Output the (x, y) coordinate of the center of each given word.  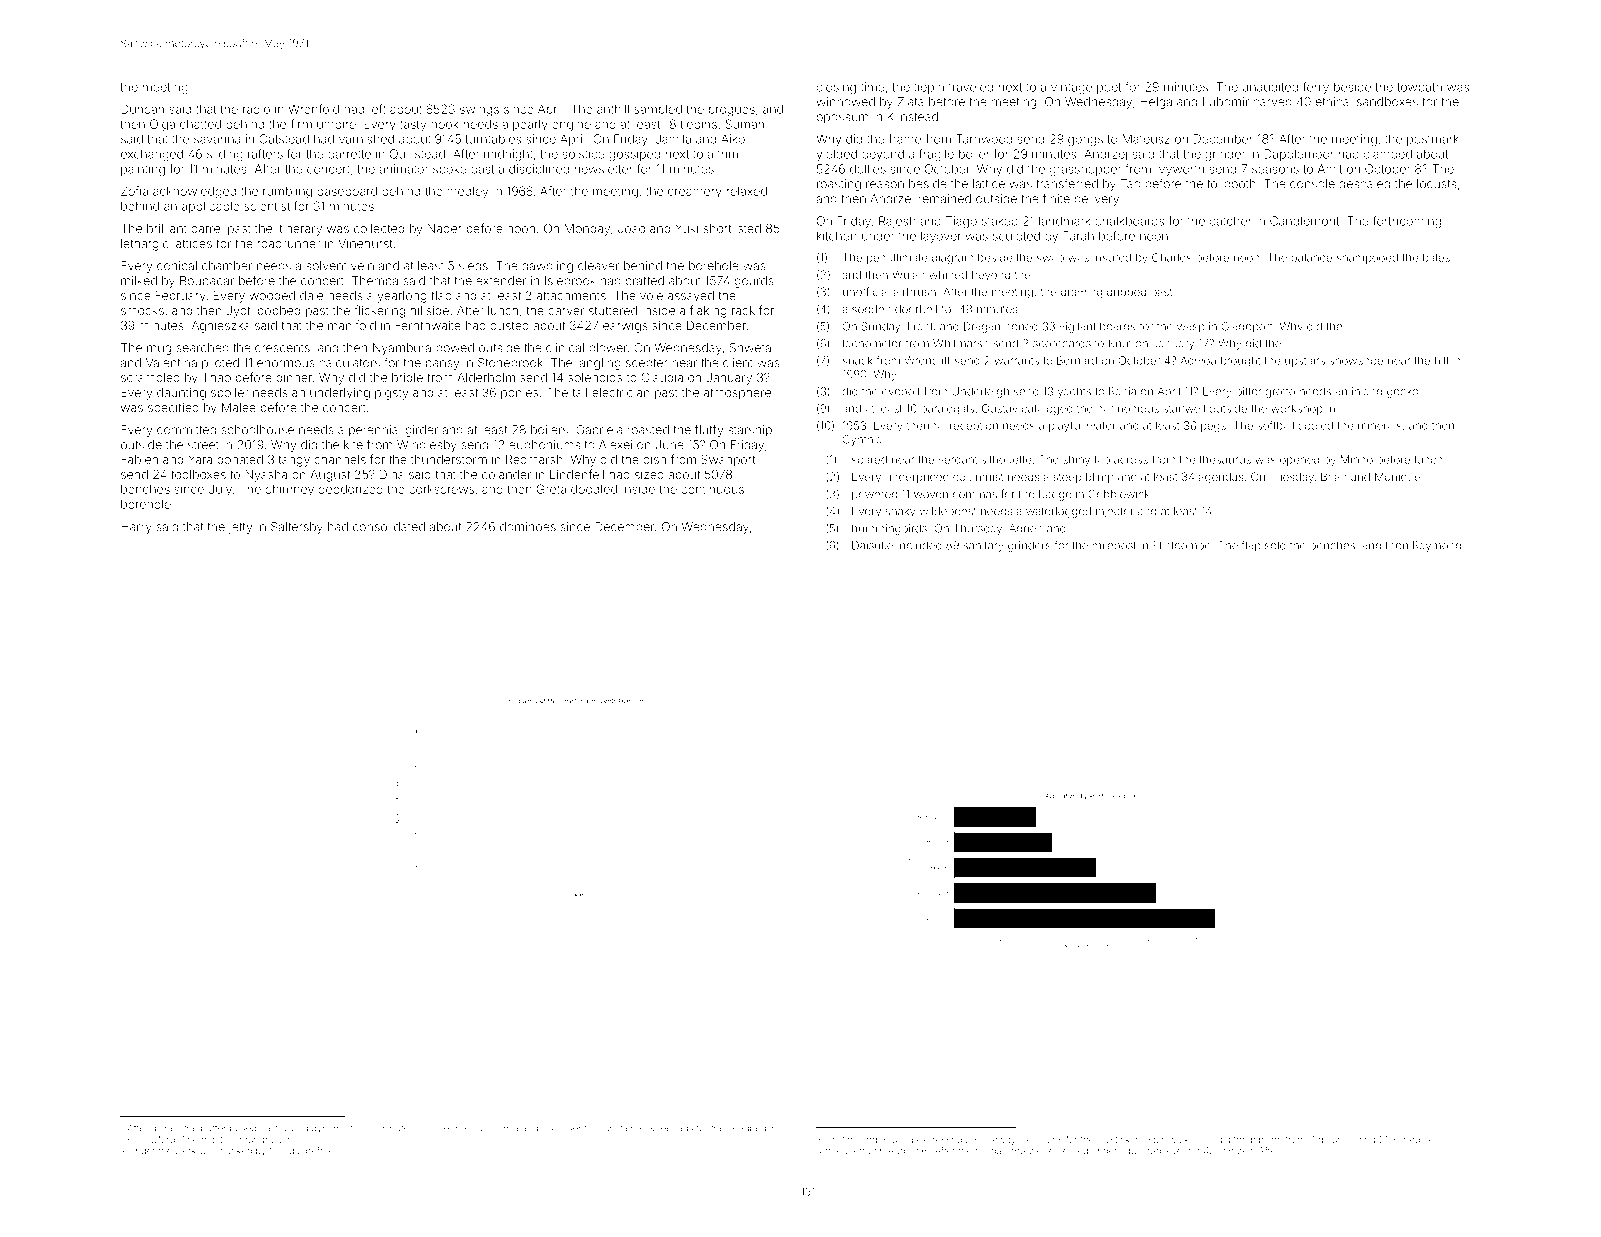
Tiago (961, 222)
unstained (626, 1128)
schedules (1416, 1139)
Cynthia (862, 440)
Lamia (505, 1128)
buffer (213, 1128)
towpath (1419, 88)
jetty (240, 528)
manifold (352, 325)
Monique (1398, 477)
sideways (1000, 1140)
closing (836, 88)
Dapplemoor (1299, 155)
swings (479, 112)
